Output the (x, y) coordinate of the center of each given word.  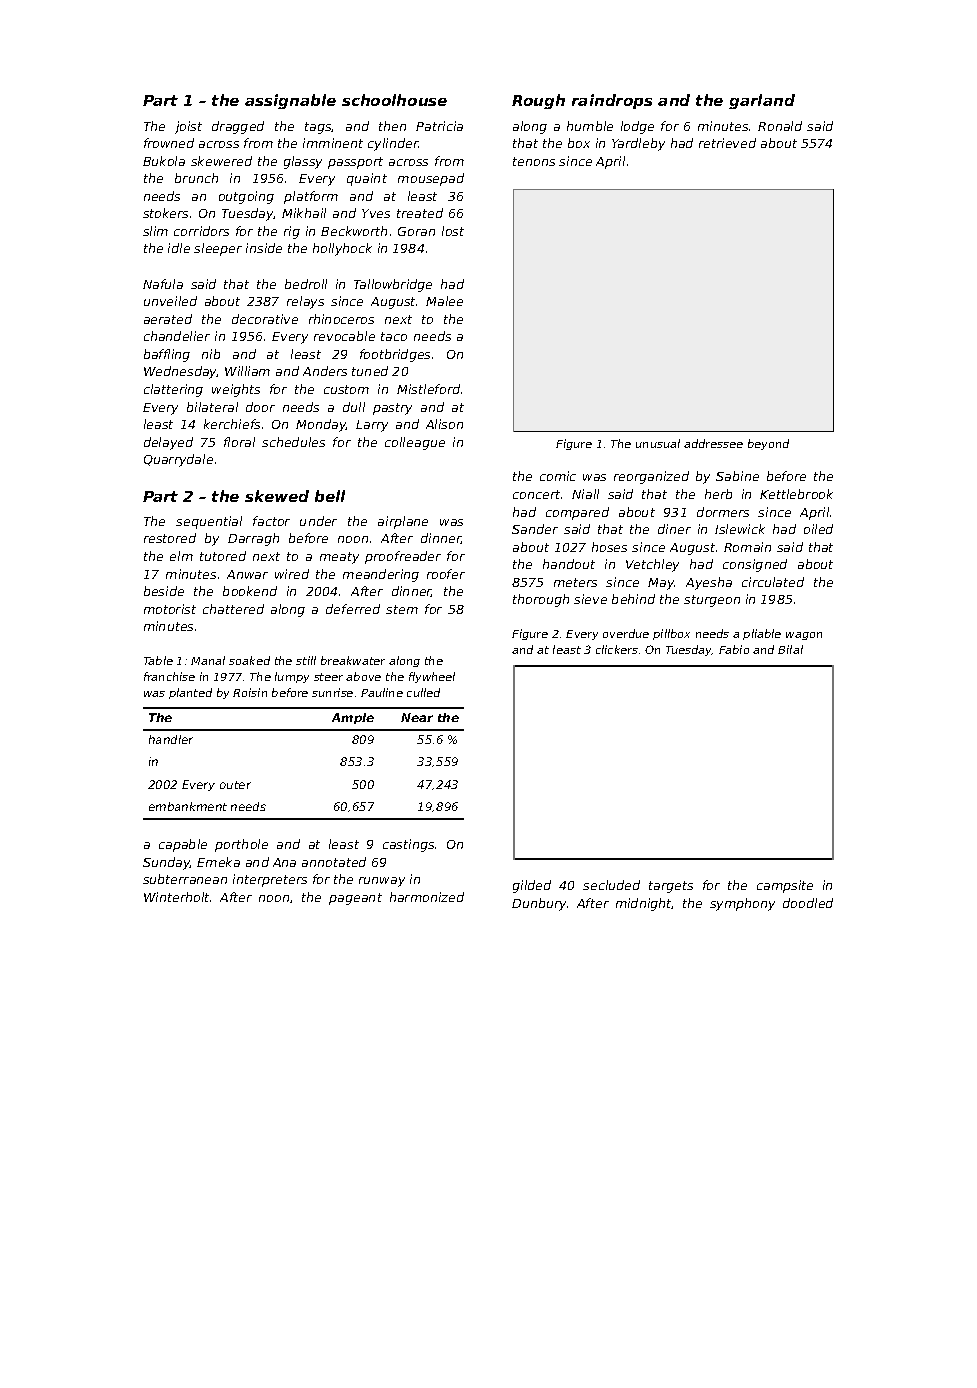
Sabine (737, 476)
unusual (658, 443)
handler (171, 739)
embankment (188, 806)
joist (188, 127)
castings (408, 845)
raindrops (612, 101)
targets (671, 887)
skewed (277, 496)
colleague (415, 443)
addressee (713, 443)
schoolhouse (394, 100)
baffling (167, 355)
